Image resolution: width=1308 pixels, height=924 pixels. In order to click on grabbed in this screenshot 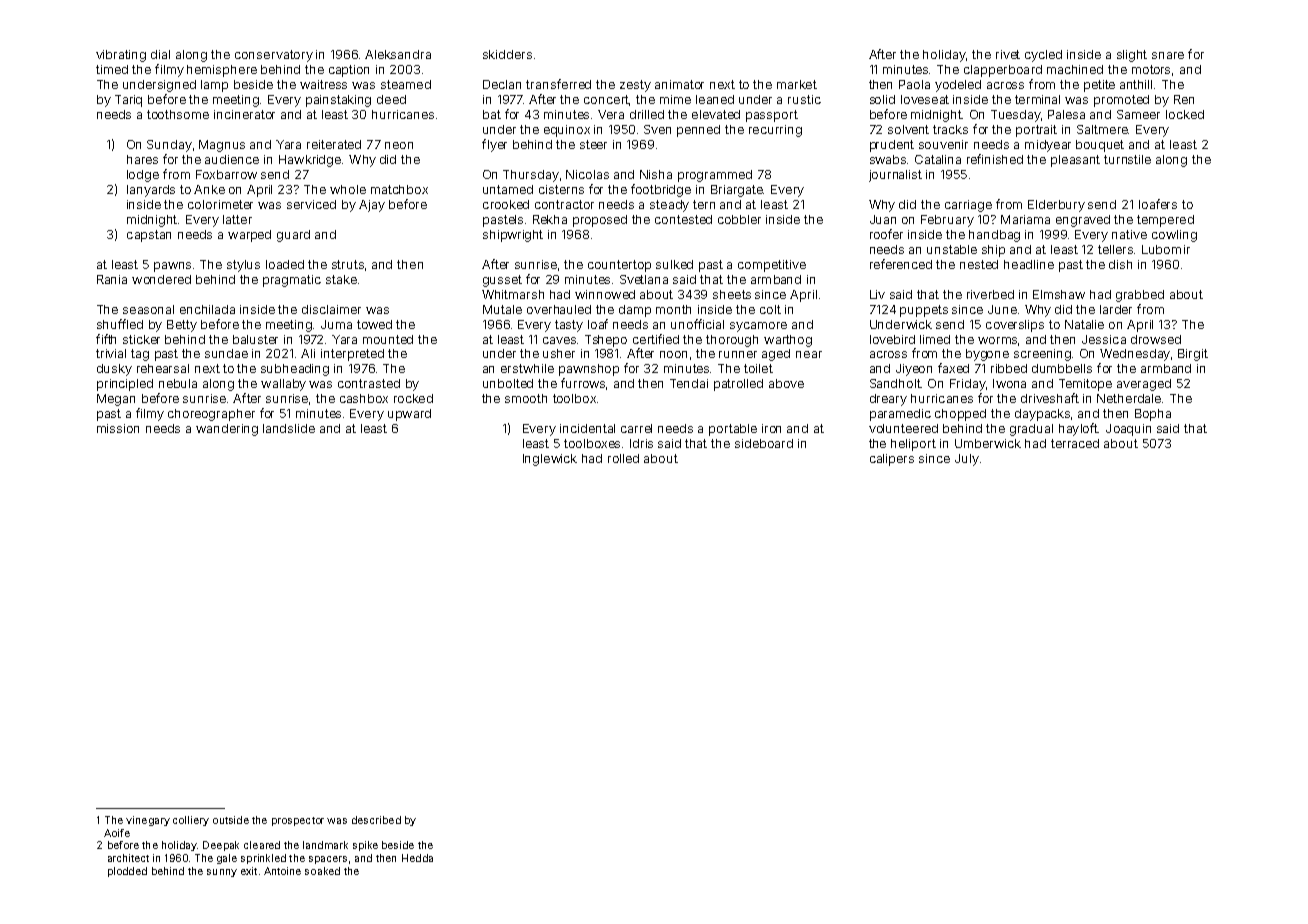, I will do `click(1140, 296)`.
